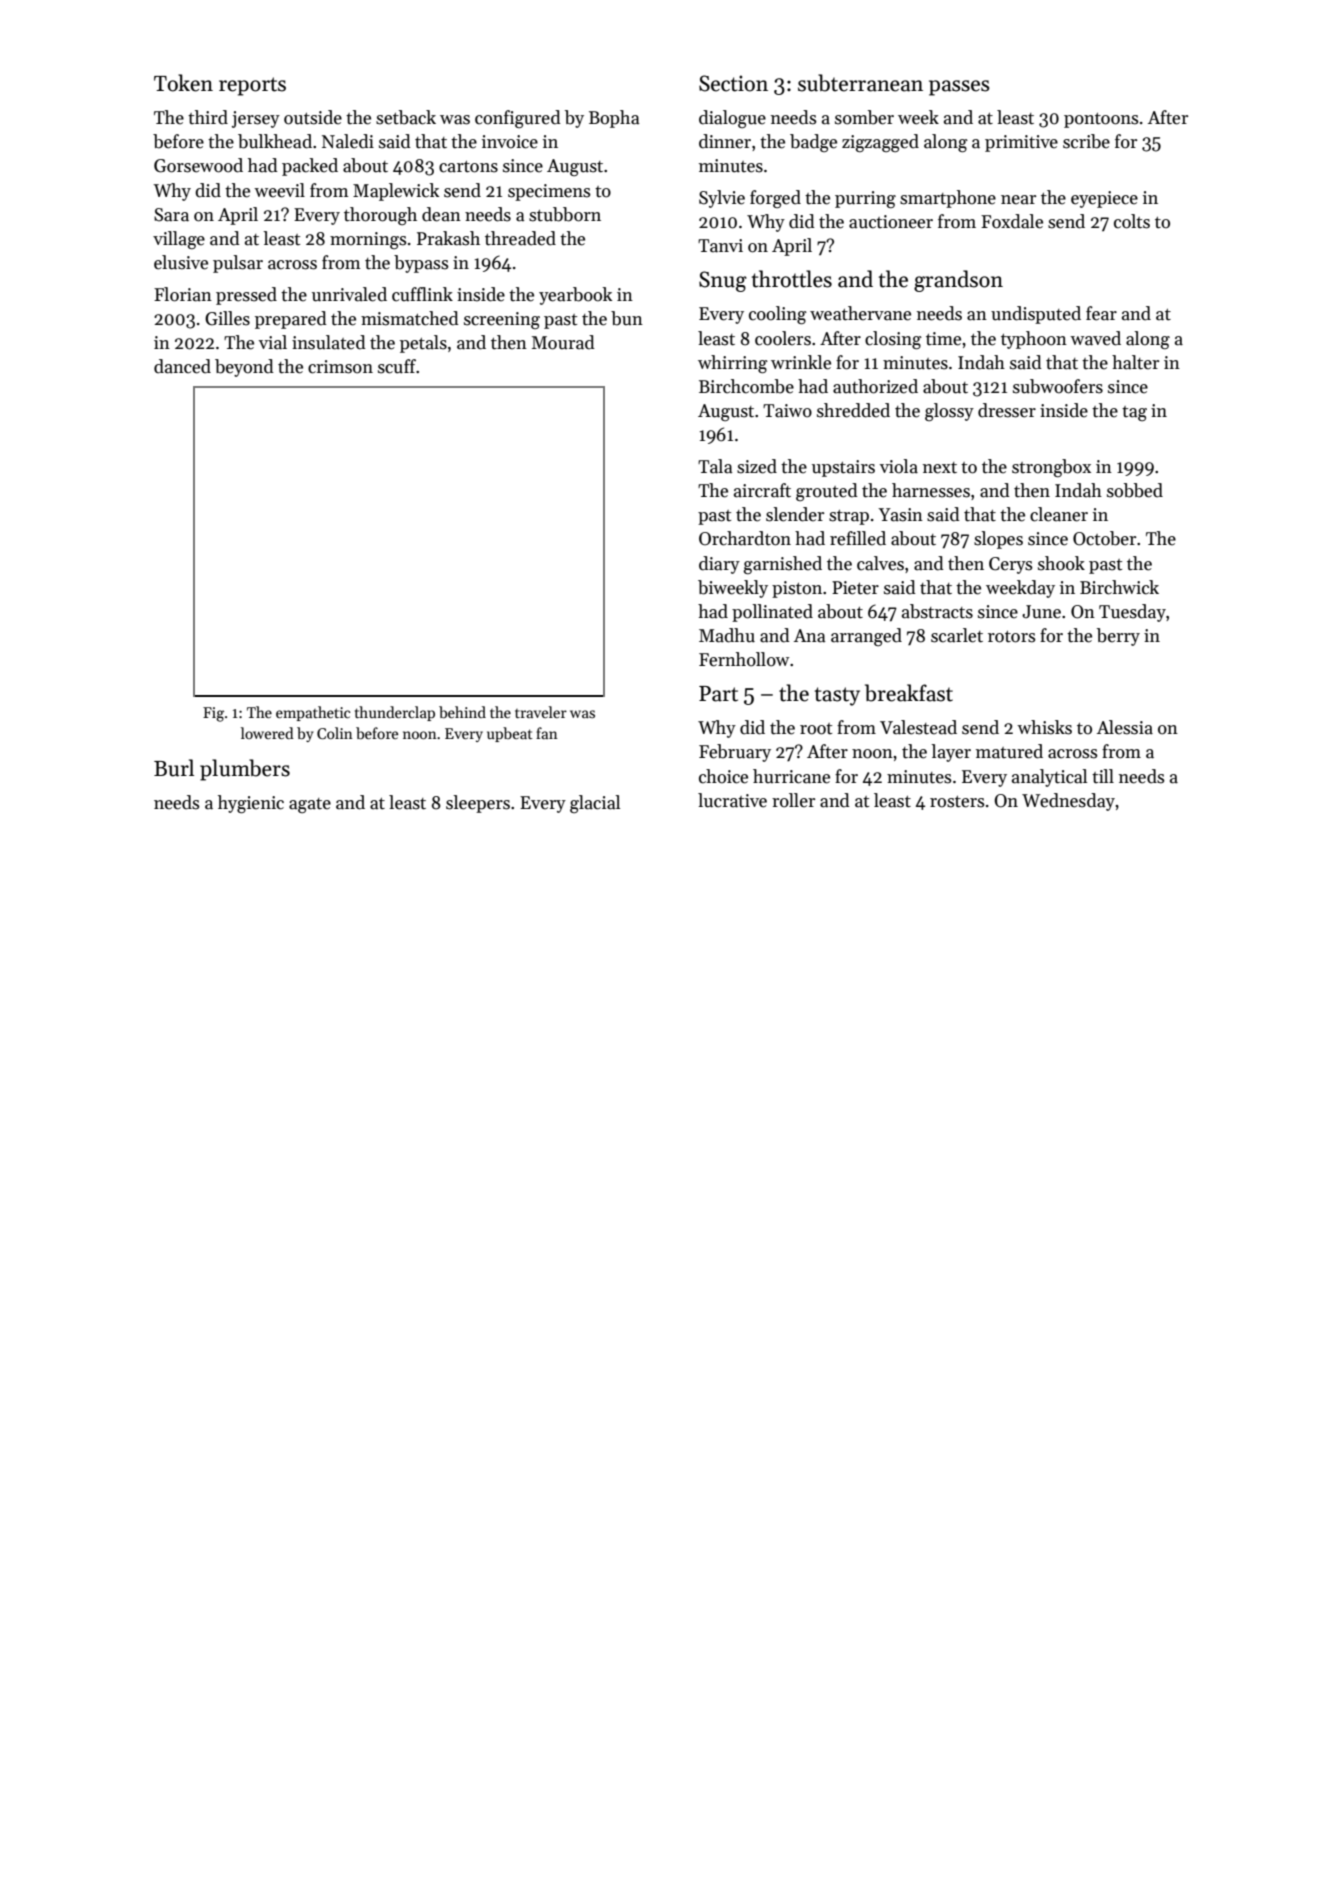 Image resolution: width=1343 pixels, height=1900 pixels. What do you see at coordinates (949, 412) in the image?
I see `glossy` at bounding box center [949, 412].
